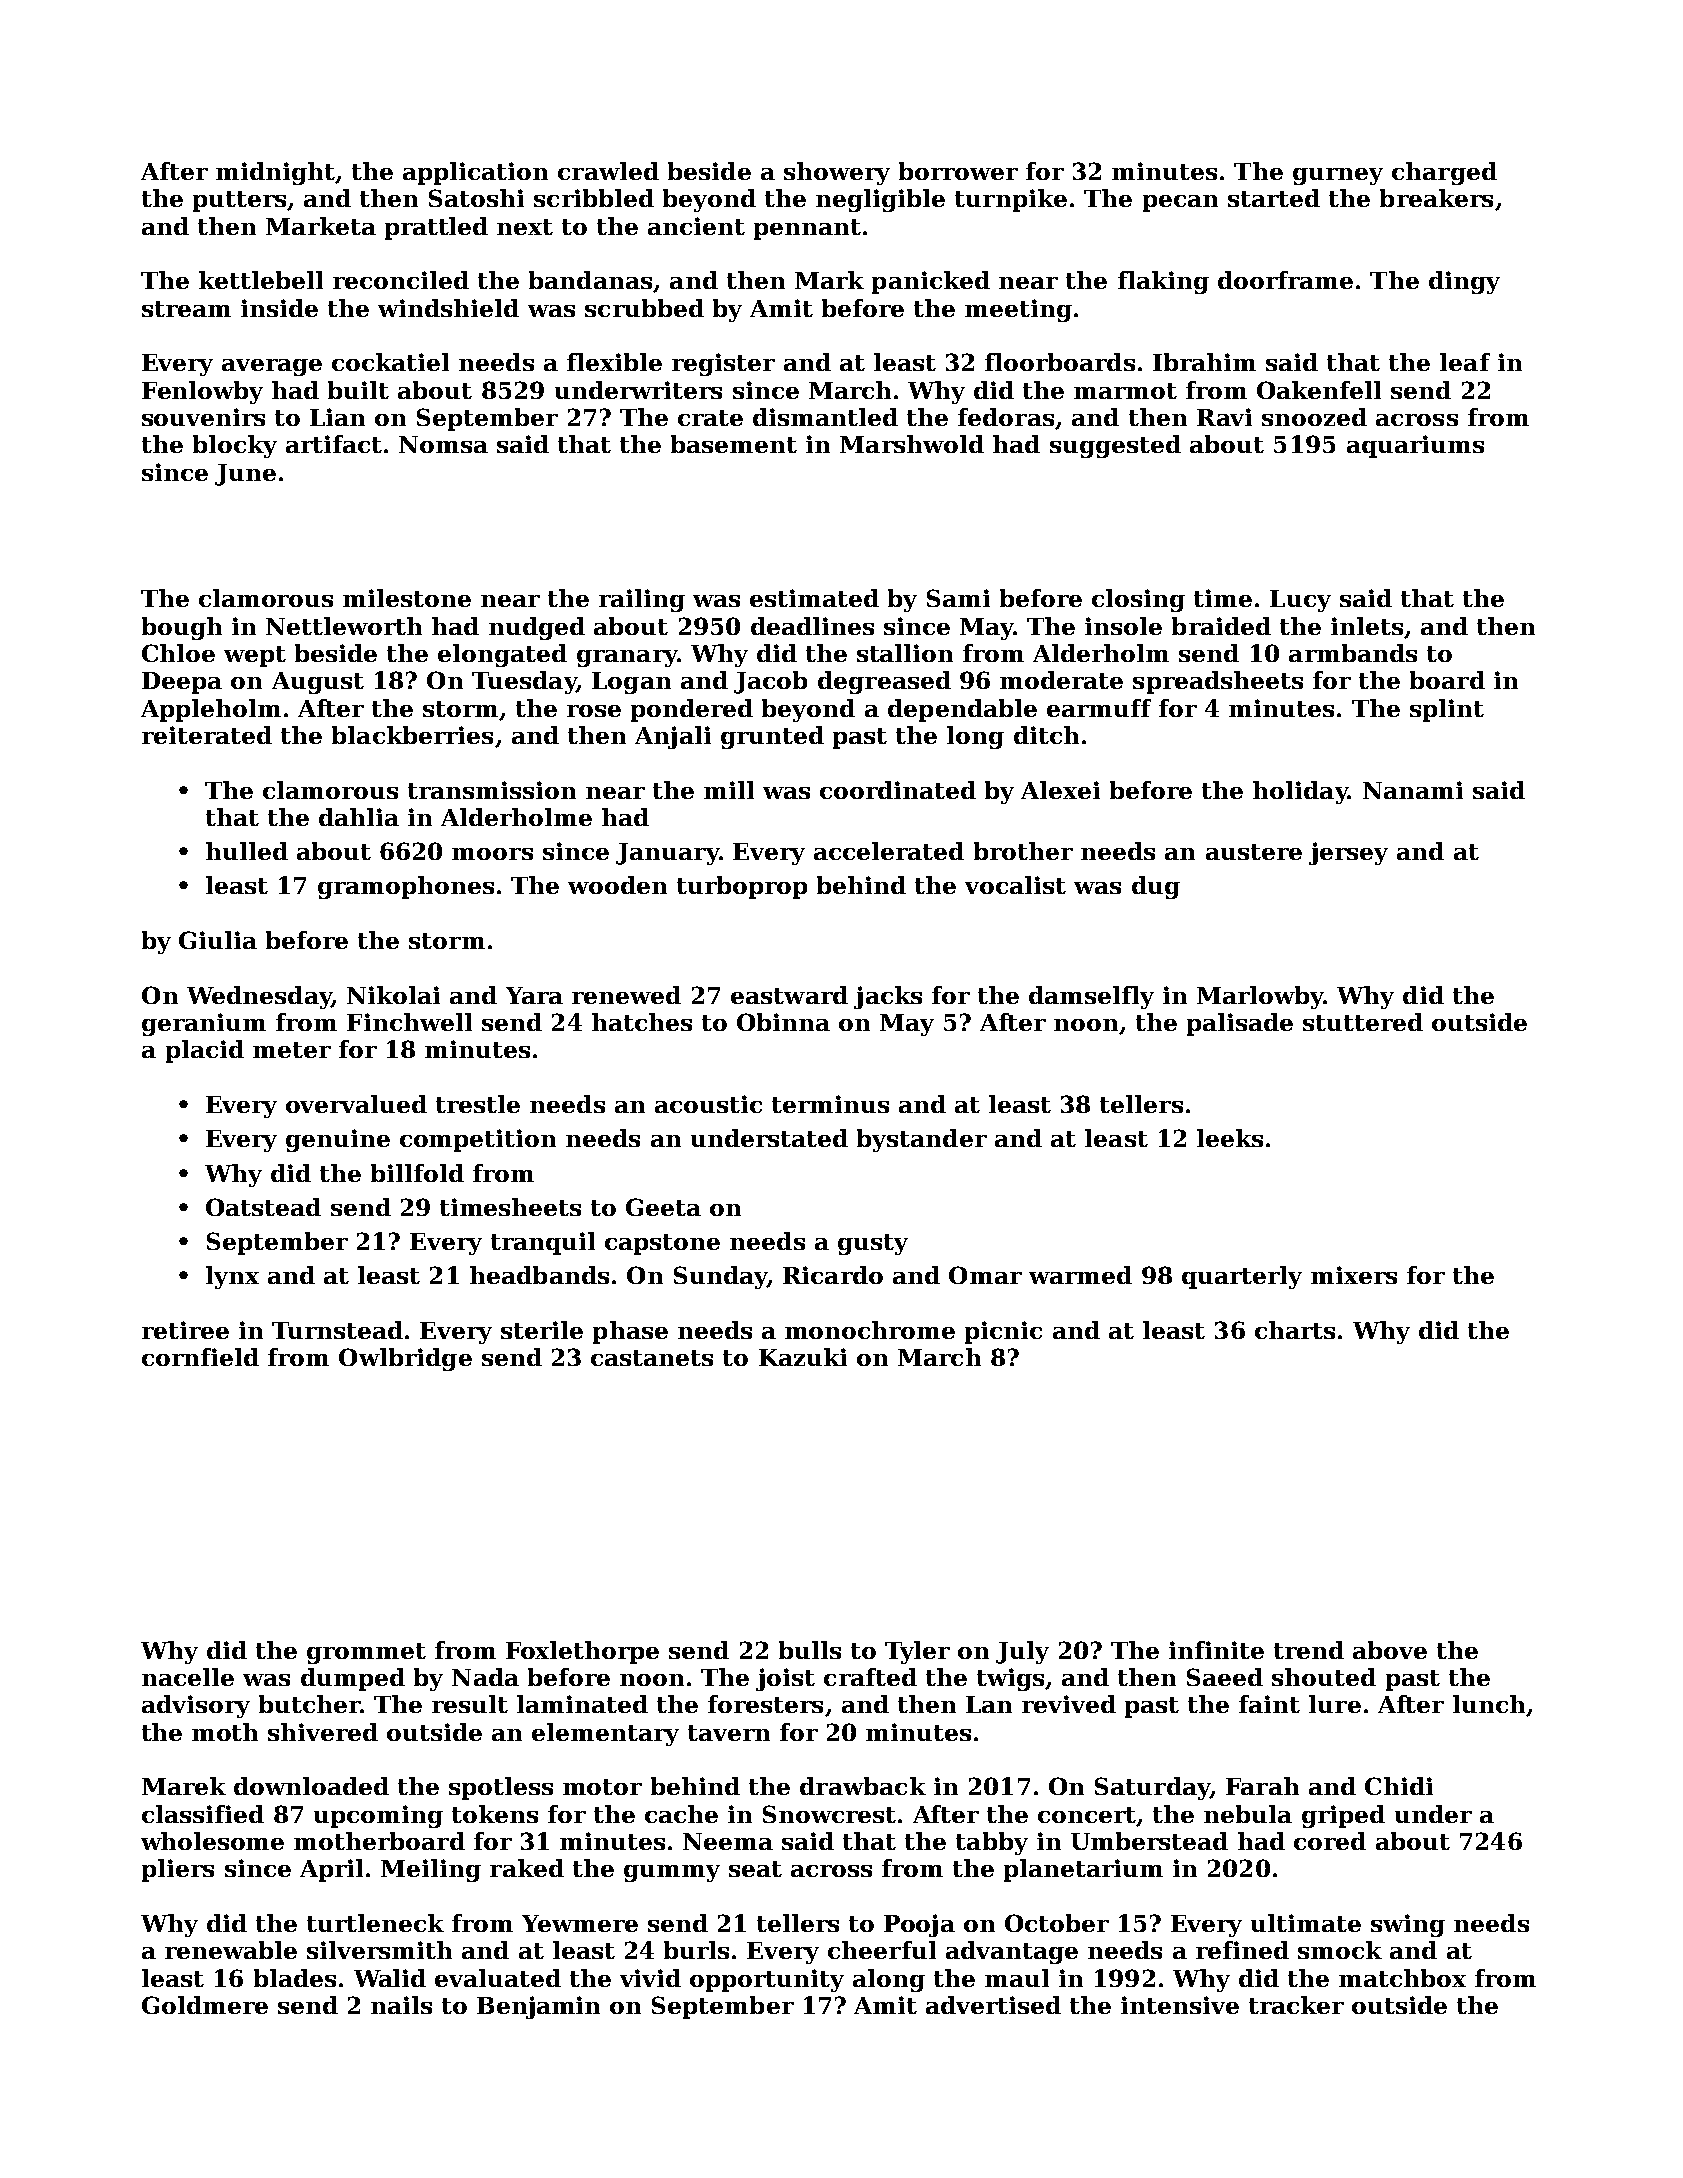  What do you see at coordinates (1444, 173) in the screenshot?
I see `charged` at bounding box center [1444, 173].
